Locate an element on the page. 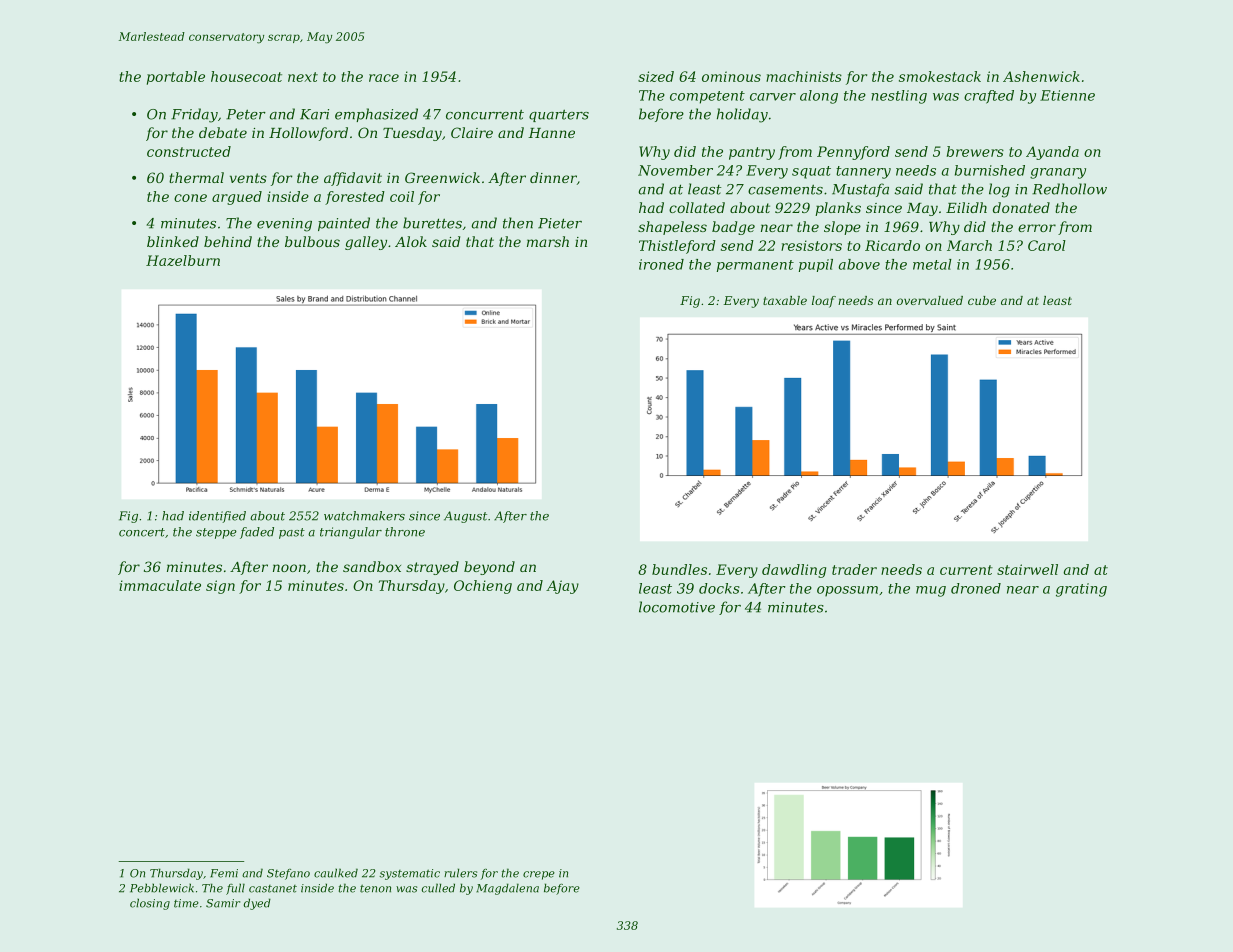 The height and width of the document is (952, 1233). Pebblewick is located at coordinates (162, 888).
